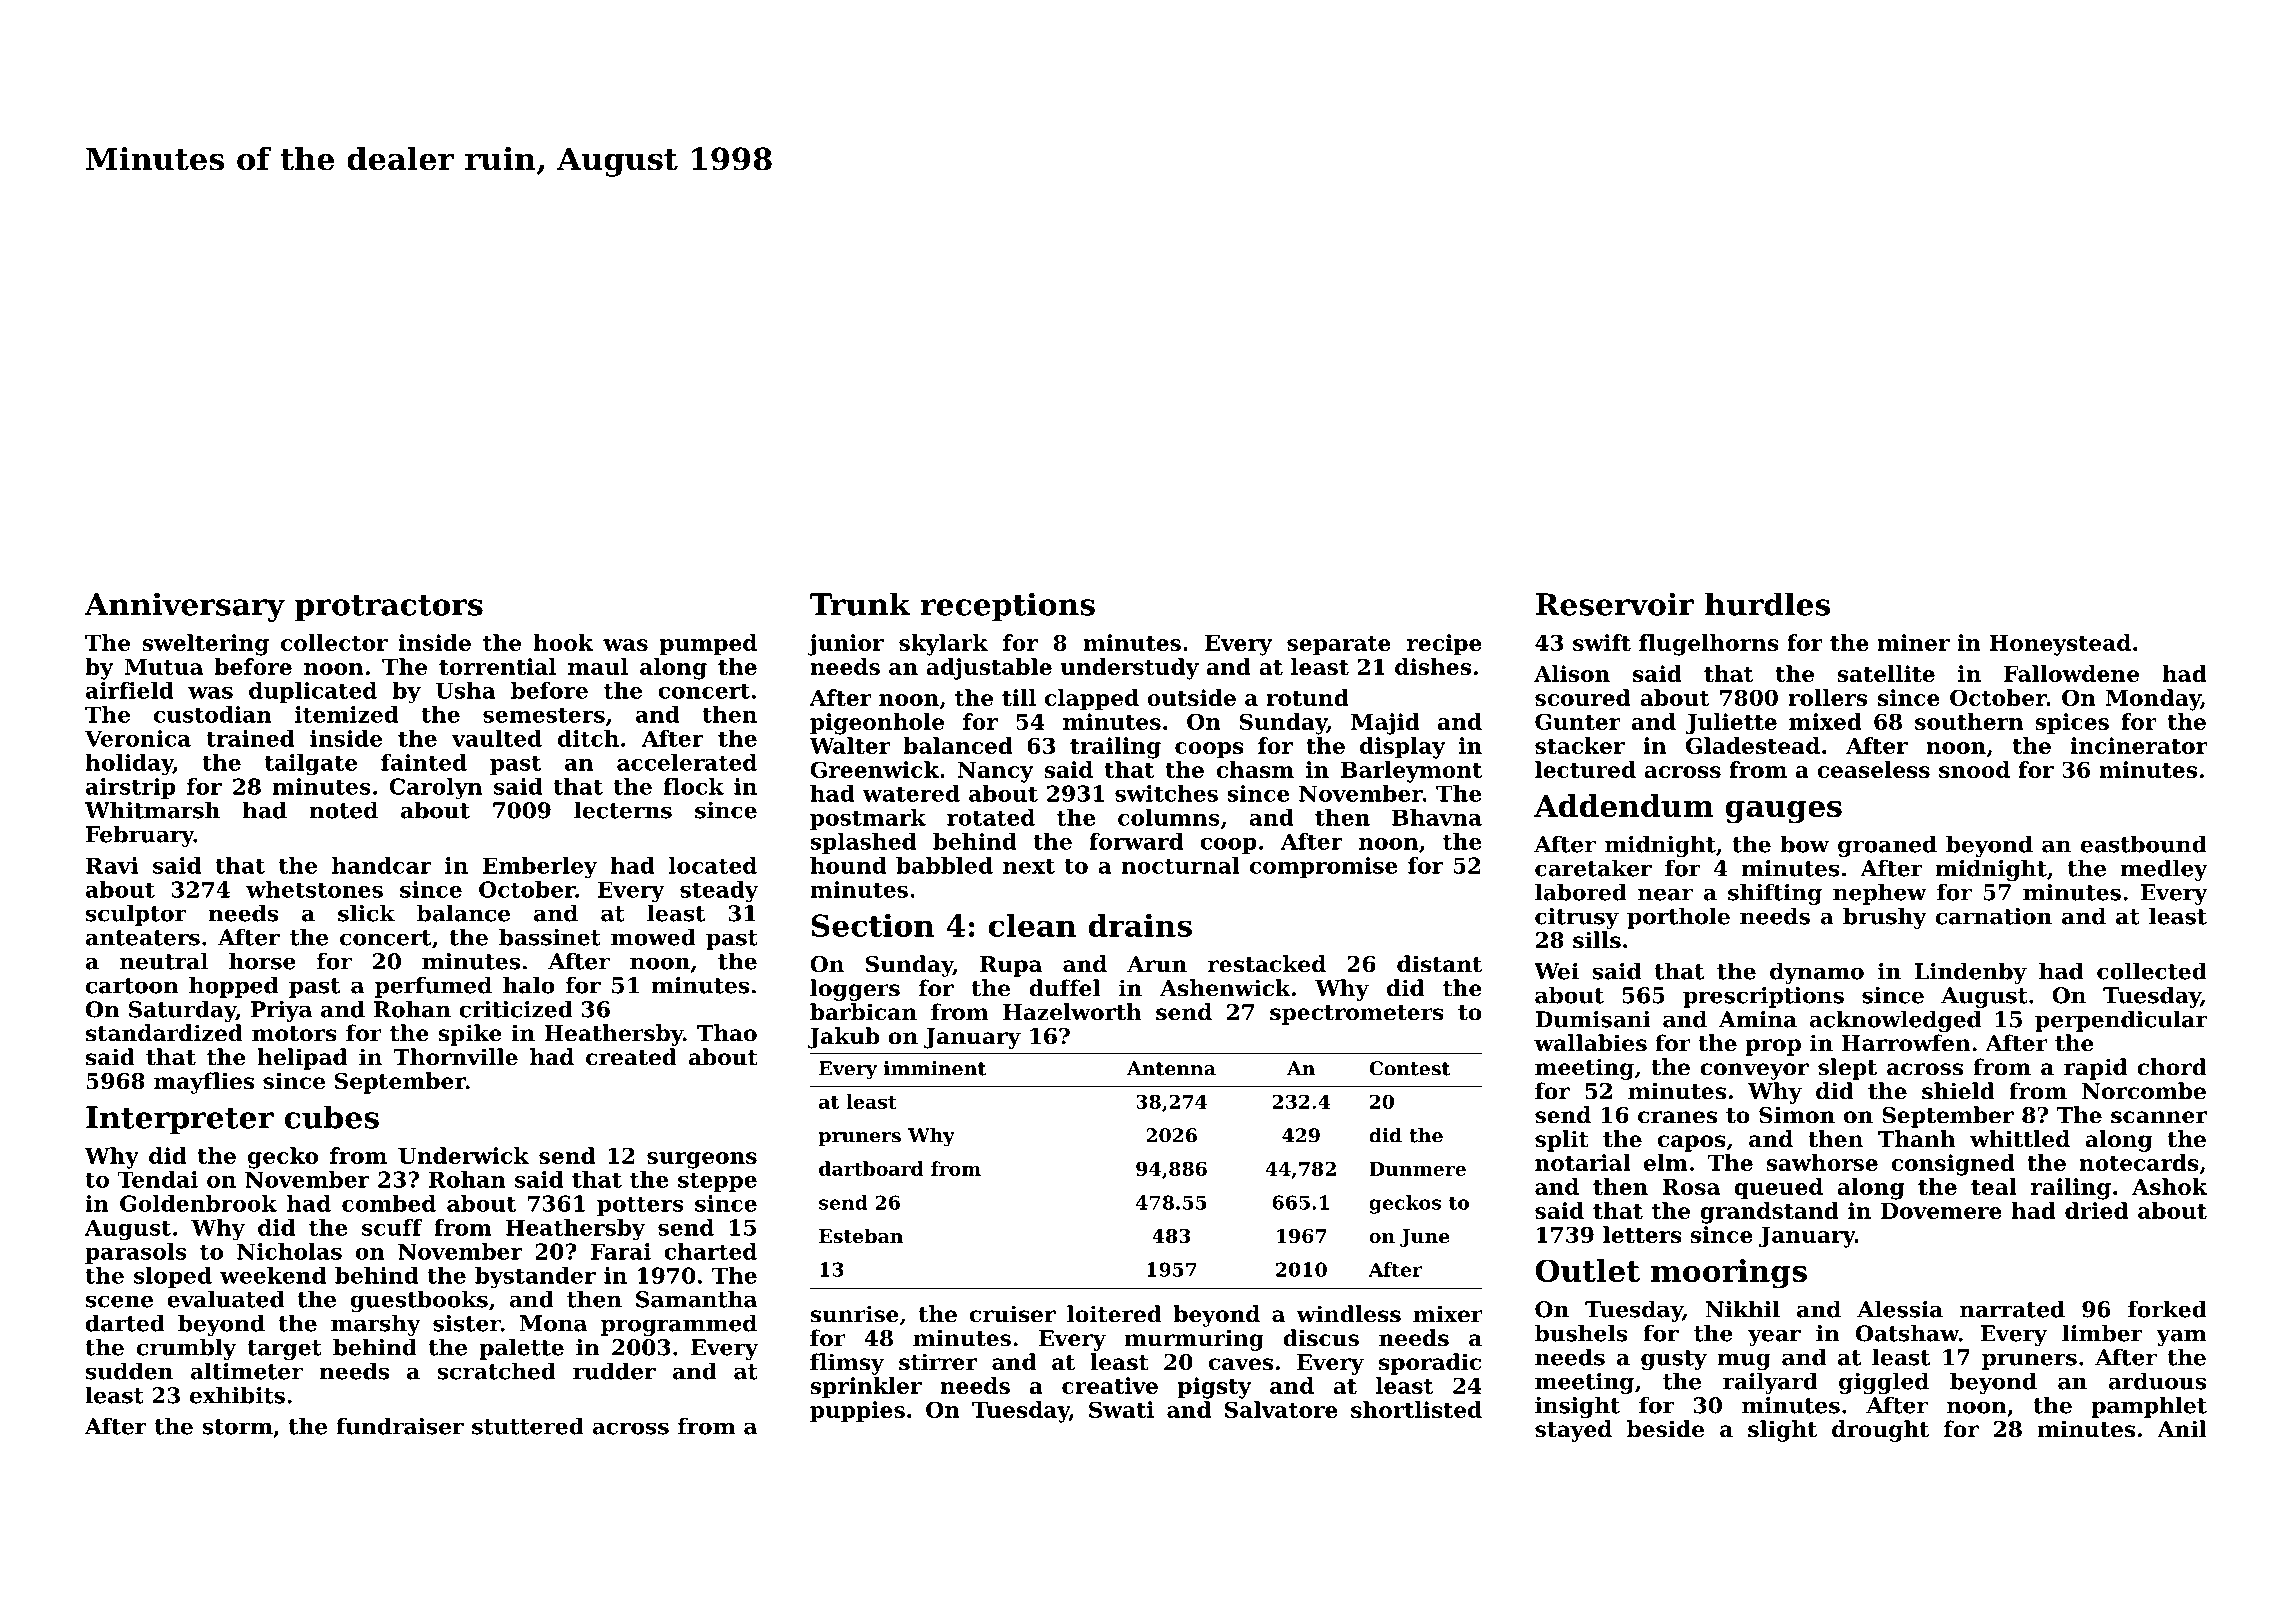 This image has width=2292, height=1620. What do you see at coordinates (1593, 868) in the image?
I see `caretaker` at bounding box center [1593, 868].
